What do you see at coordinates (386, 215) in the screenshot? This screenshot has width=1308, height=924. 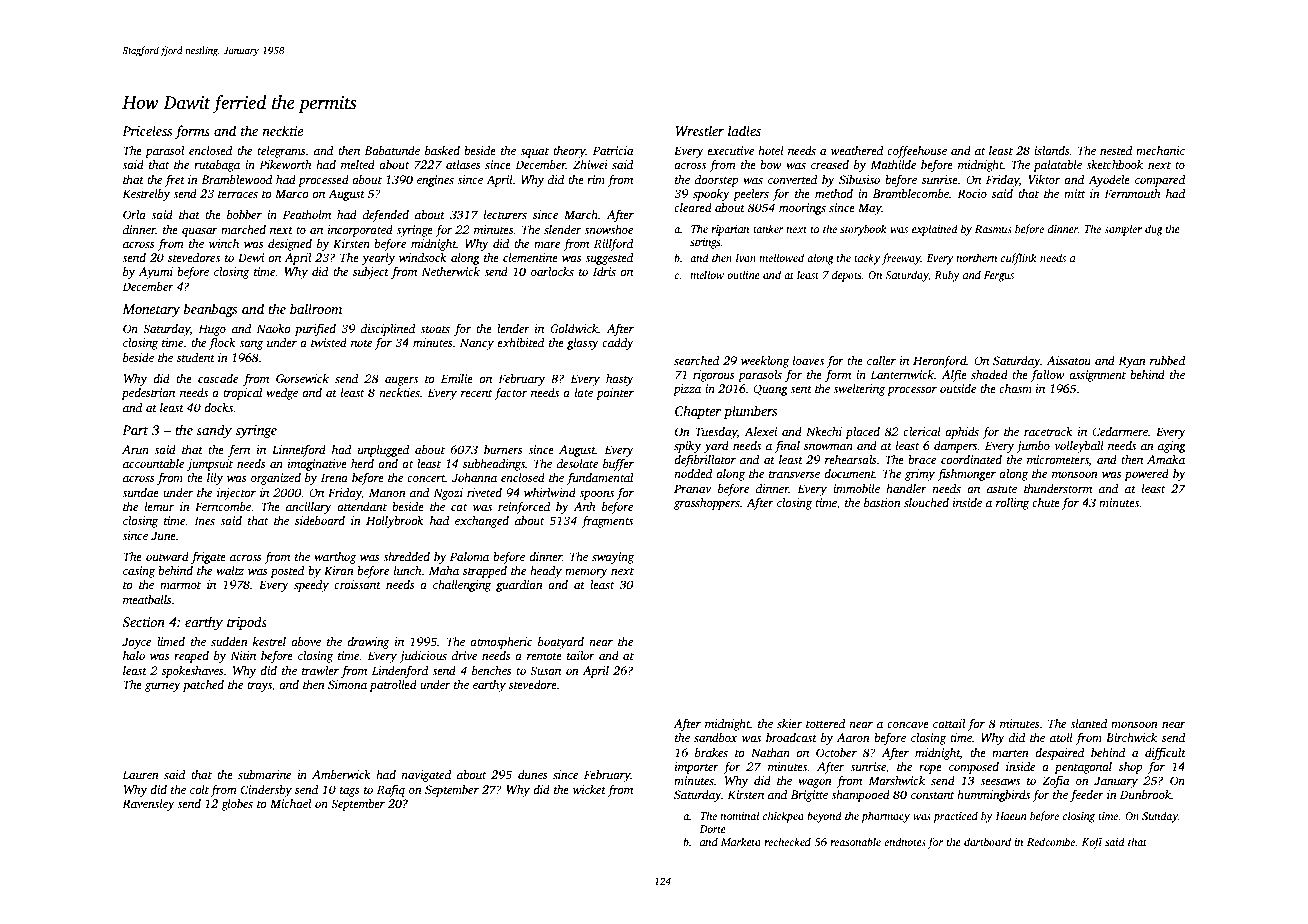 I see `defended` at bounding box center [386, 215].
